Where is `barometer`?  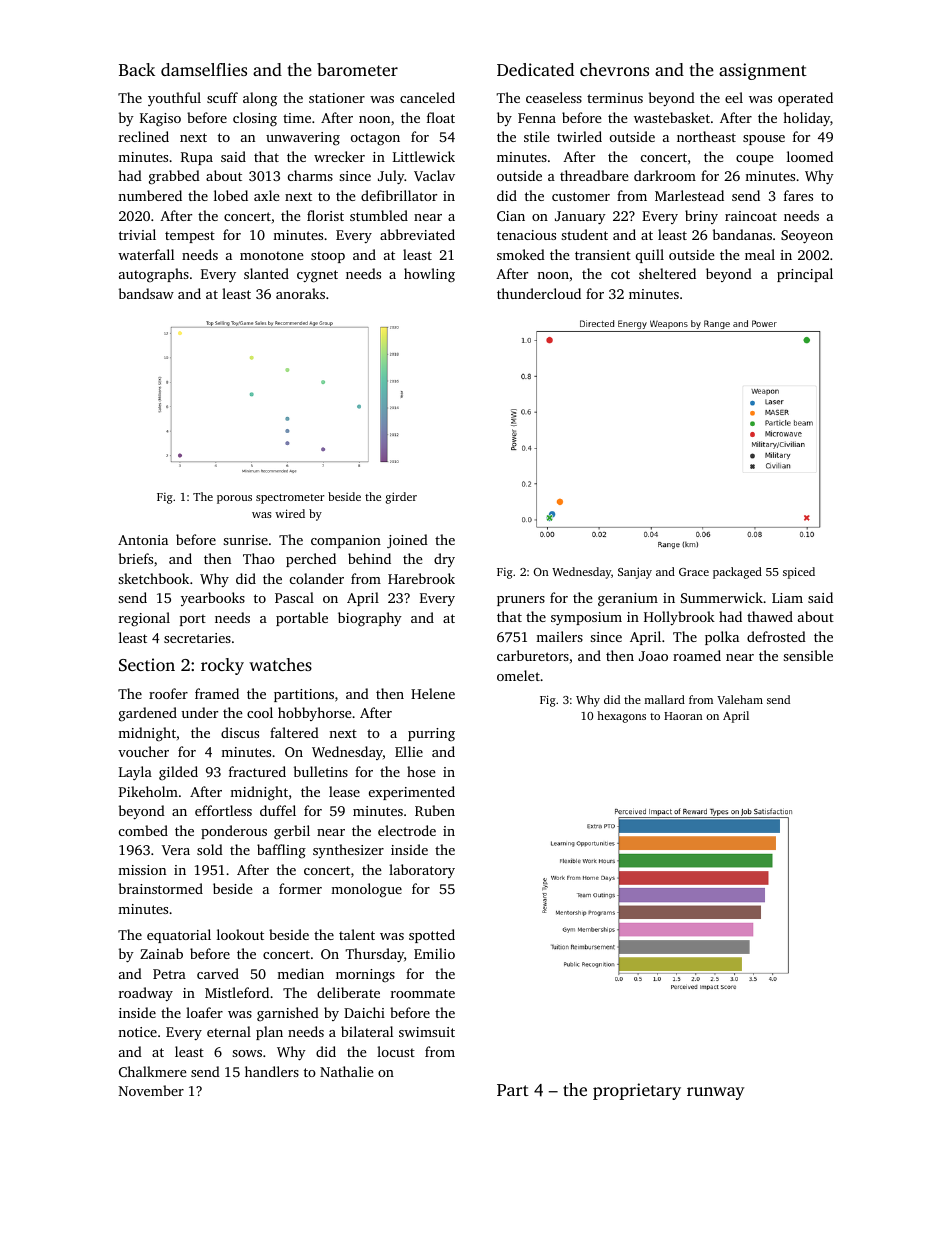
barometer is located at coordinates (357, 69).
